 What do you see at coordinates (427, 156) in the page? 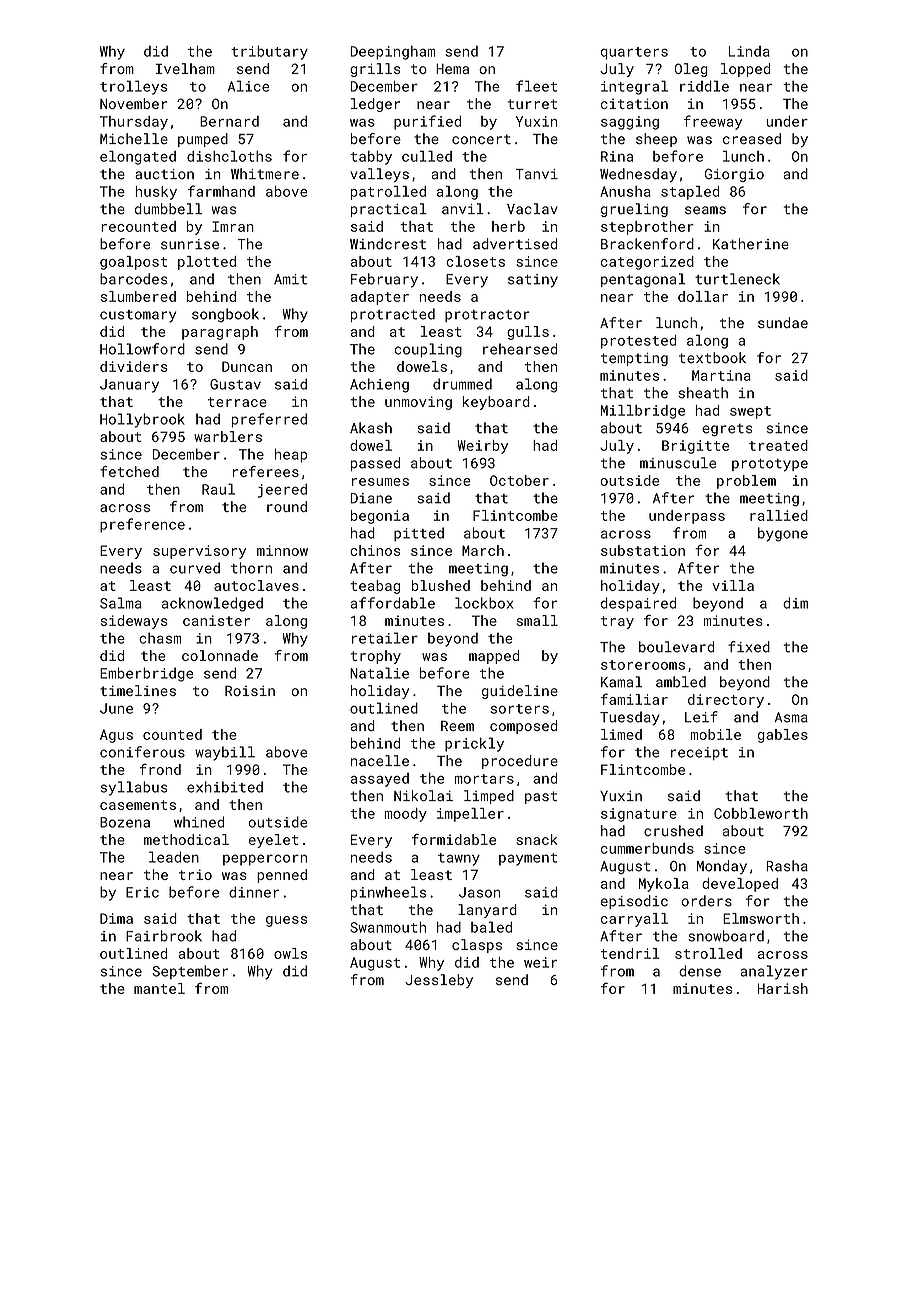
I see `culled` at bounding box center [427, 156].
